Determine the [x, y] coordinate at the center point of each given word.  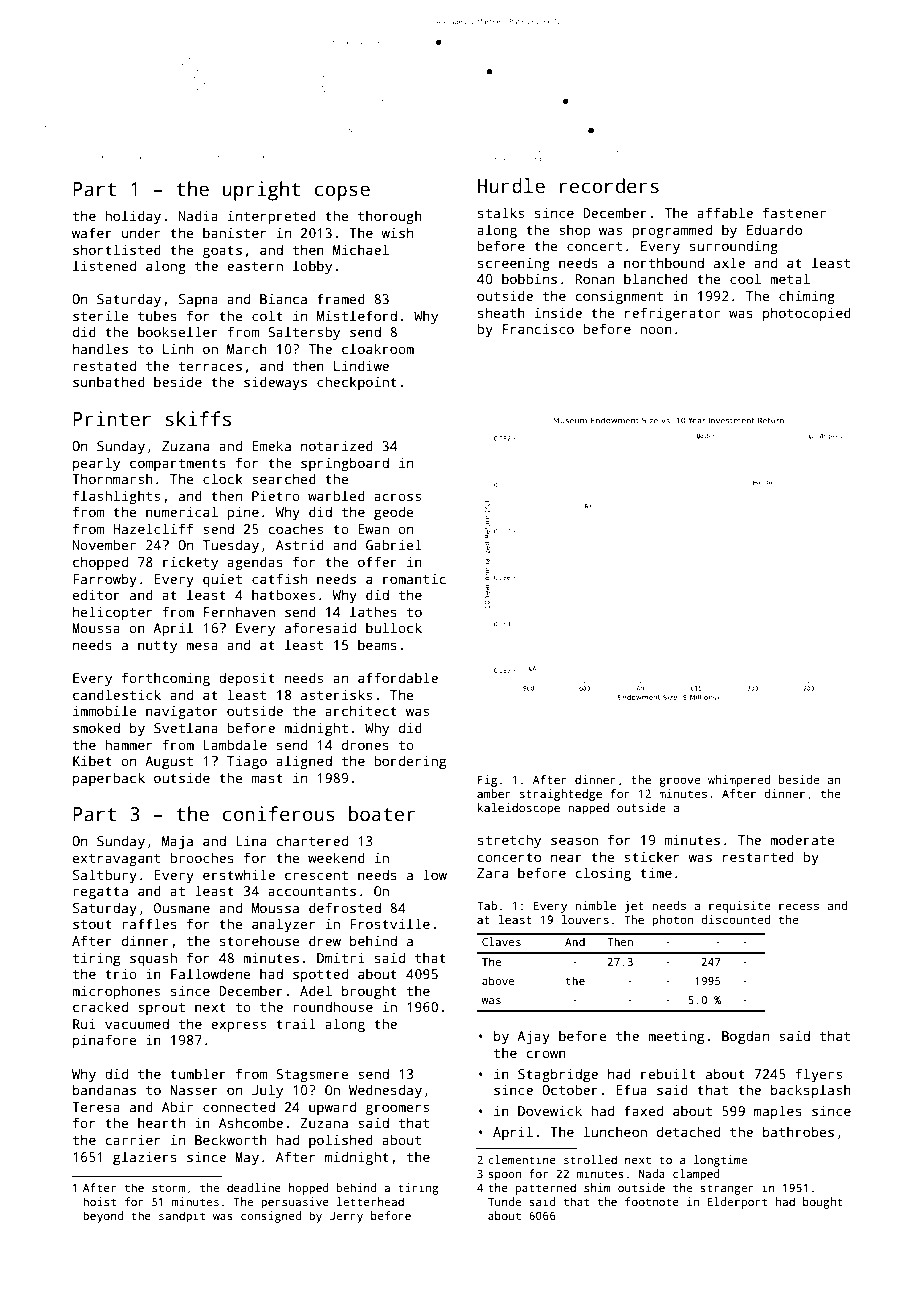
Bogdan [745, 1037]
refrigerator [672, 314]
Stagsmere [312, 1075]
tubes [157, 315]
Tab [487, 905]
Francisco [538, 328]
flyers [818, 1075]
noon [656, 330]
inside [558, 312]
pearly [96, 464]
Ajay [533, 1037]
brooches [202, 857]
